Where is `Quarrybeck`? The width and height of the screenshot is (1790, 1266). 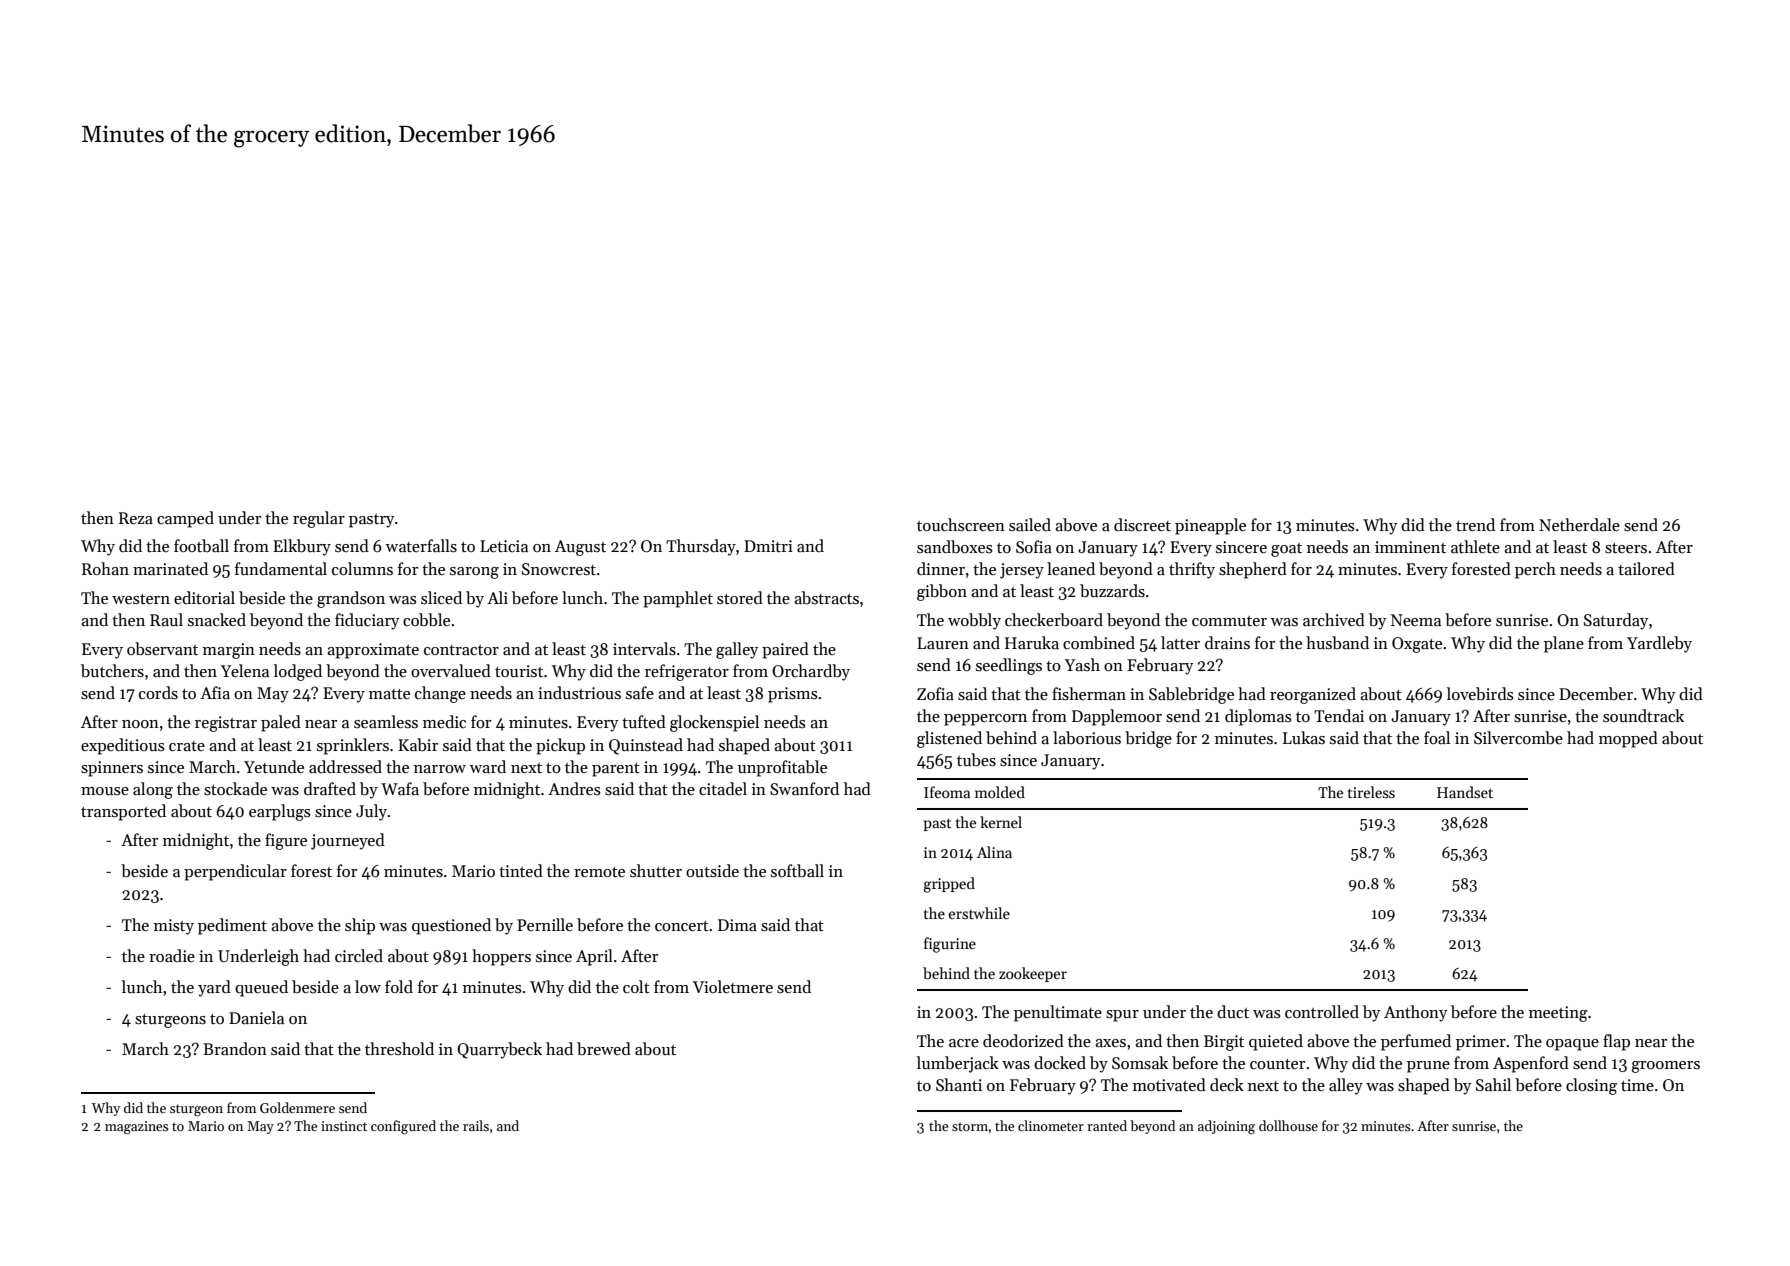 Quarrybeck is located at coordinates (499, 1050).
